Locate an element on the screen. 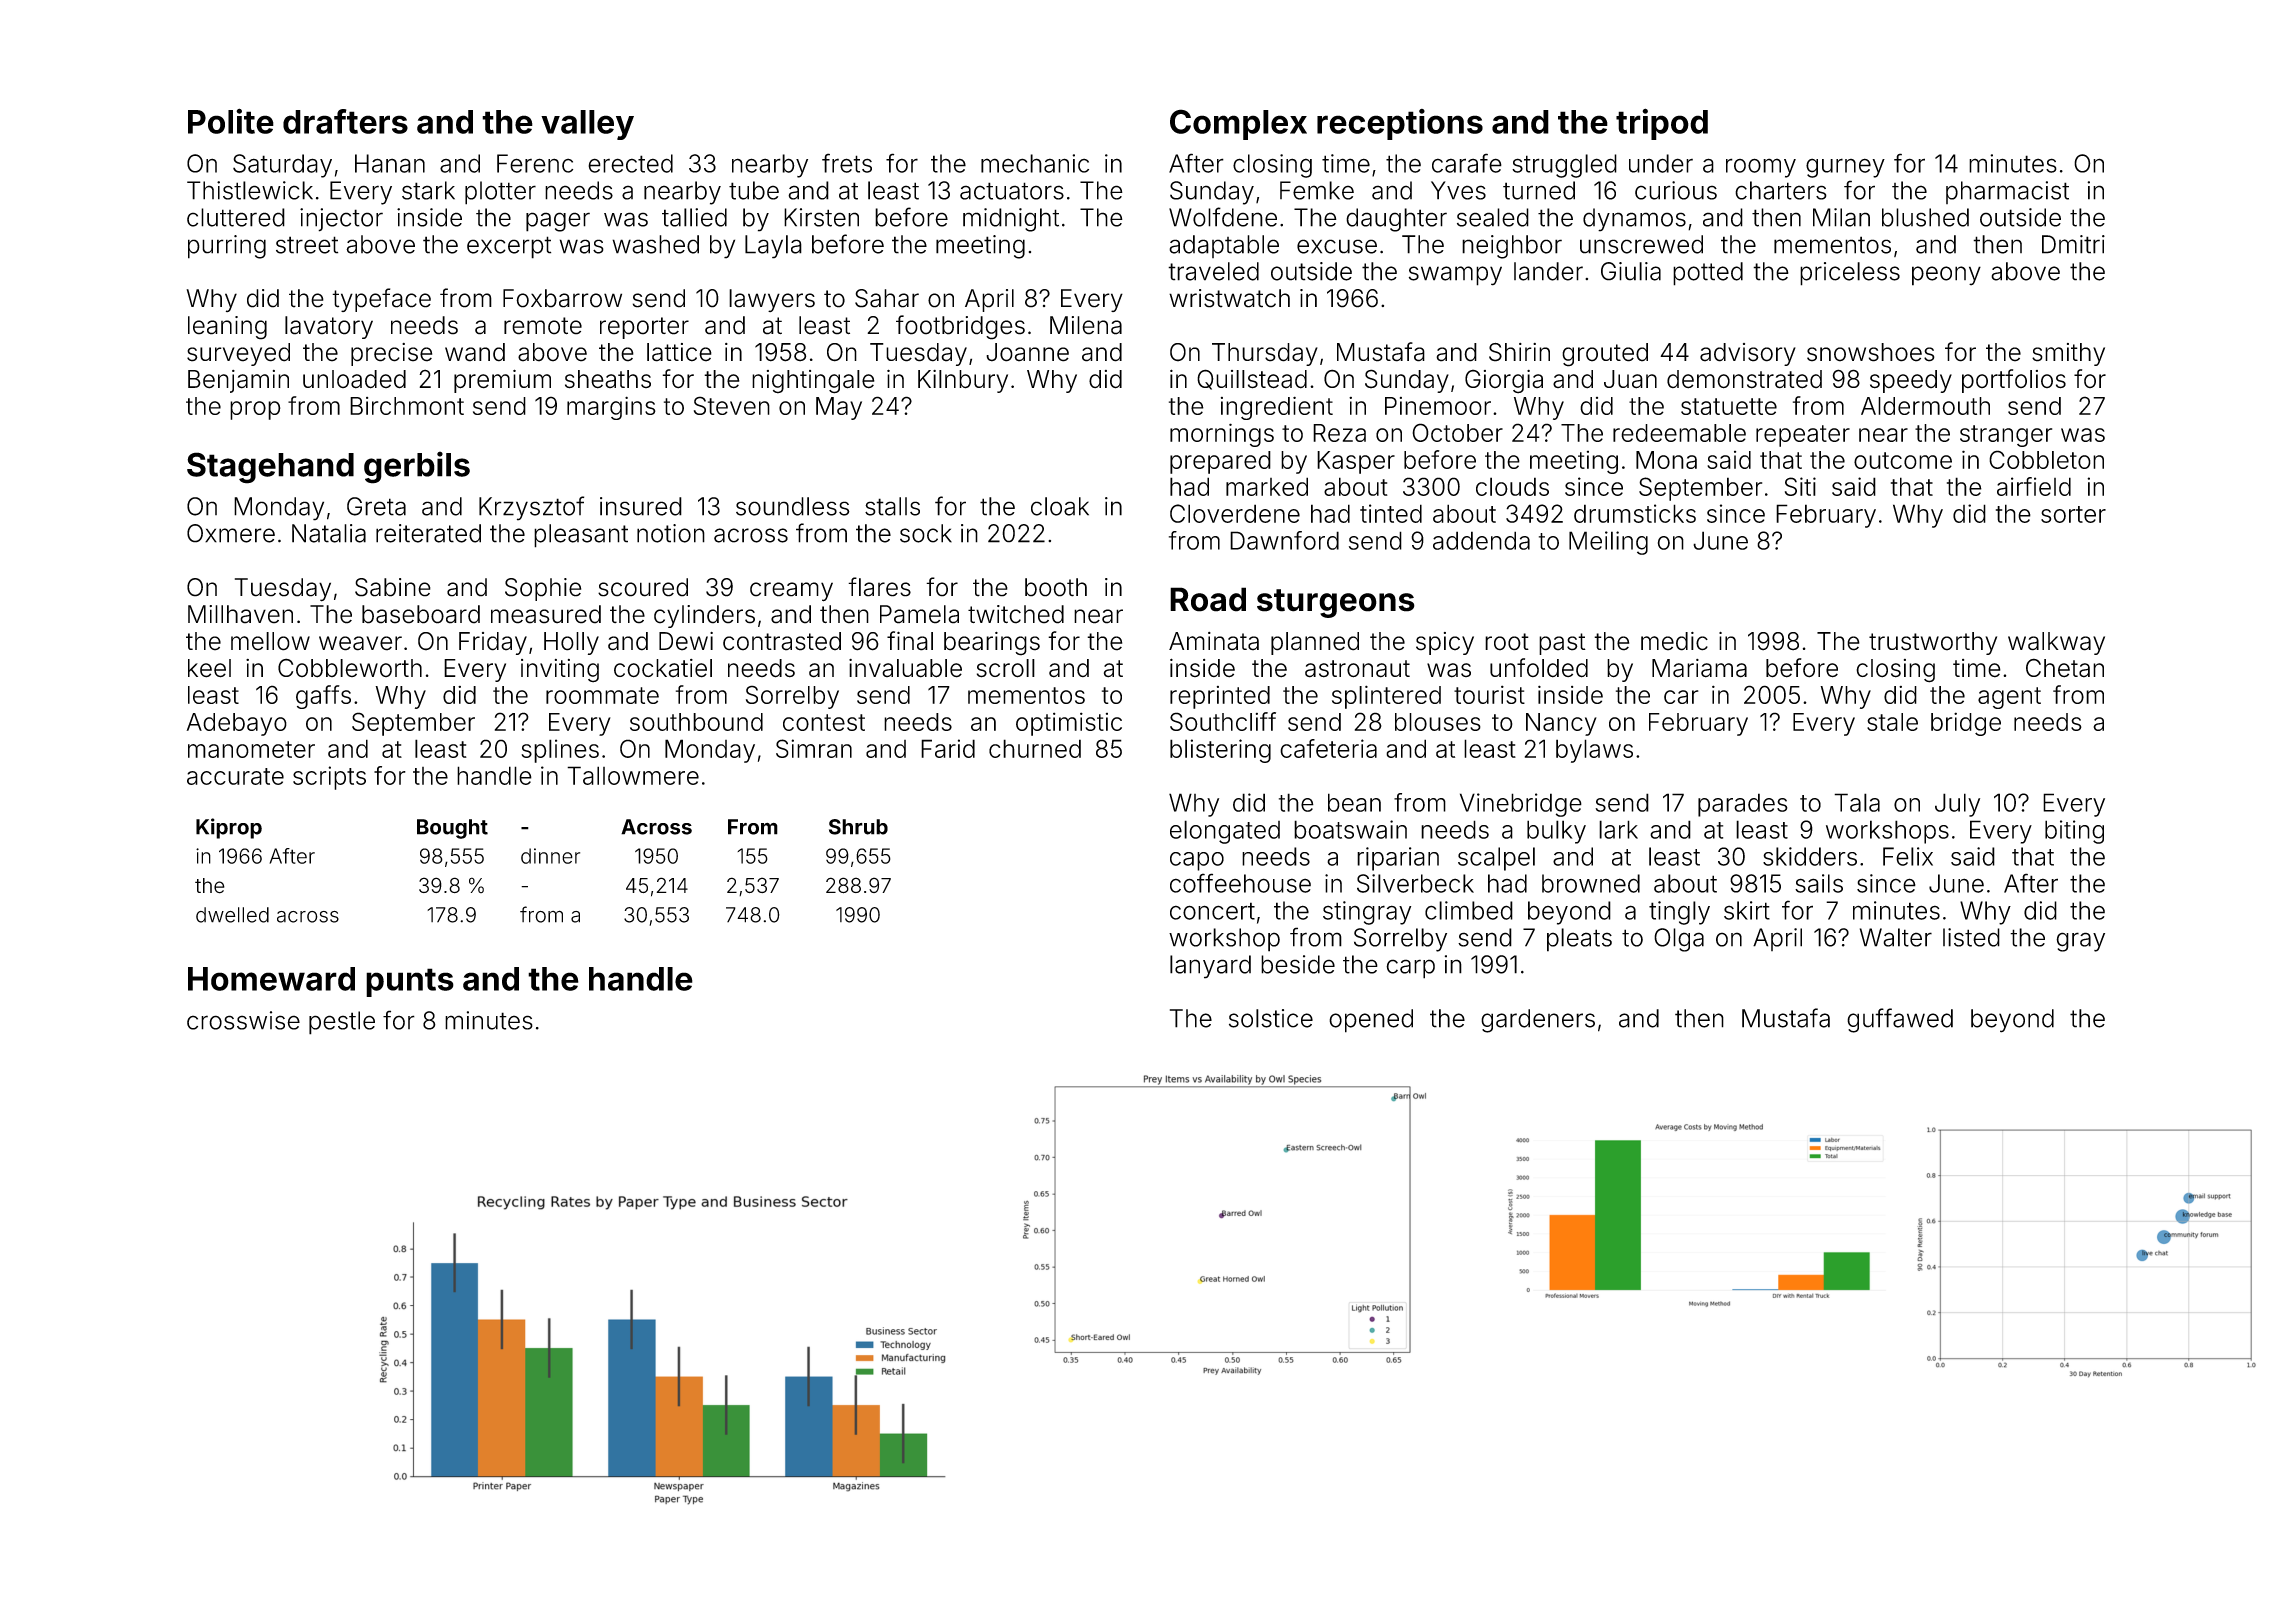 This screenshot has height=1620, width=2292. solstice is located at coordinates (1271, 1018).
